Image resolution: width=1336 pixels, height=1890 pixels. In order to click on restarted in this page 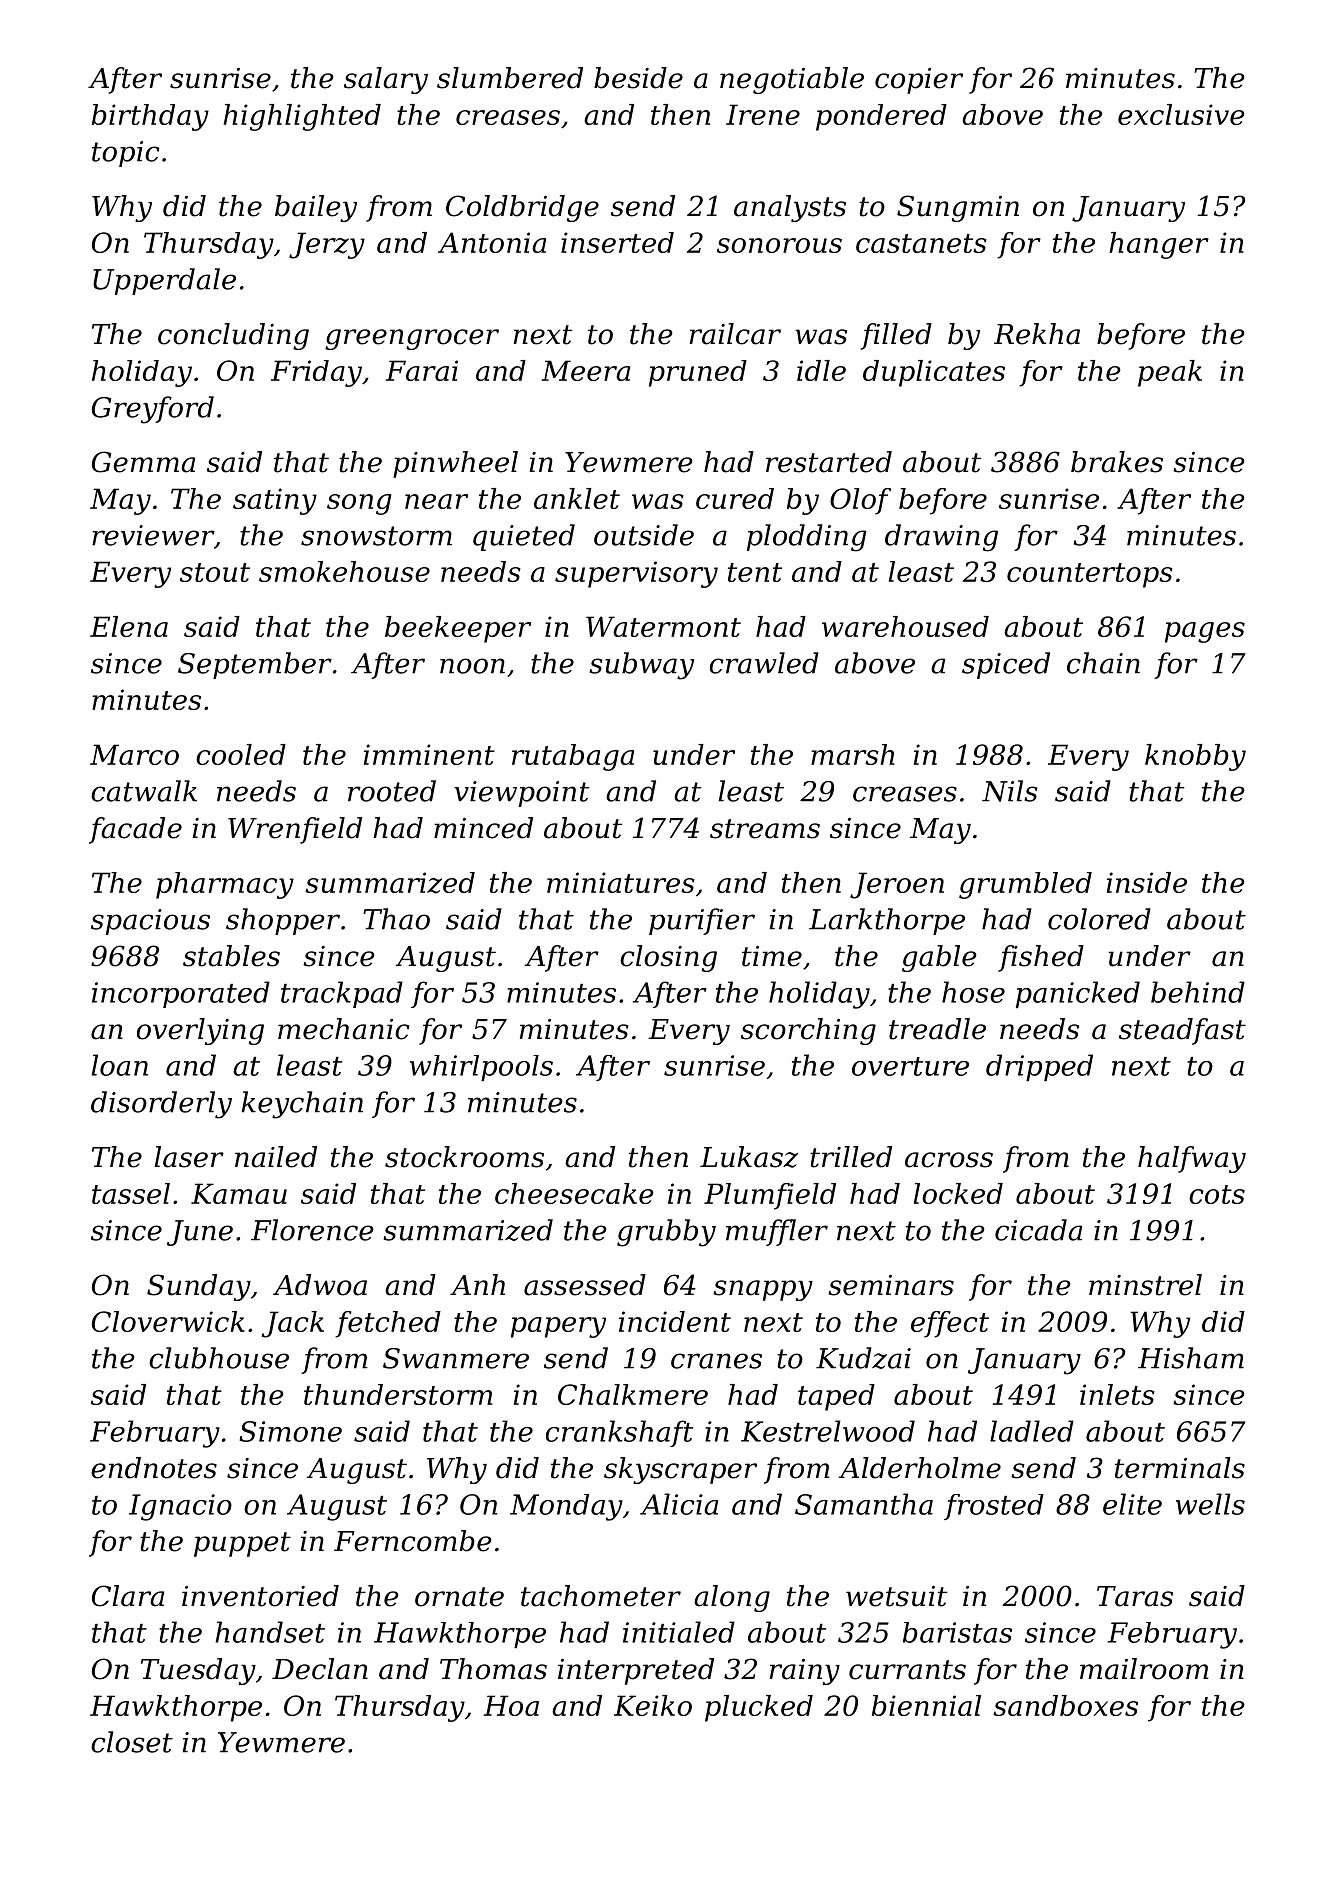, I will do `click(829, 462)`.
